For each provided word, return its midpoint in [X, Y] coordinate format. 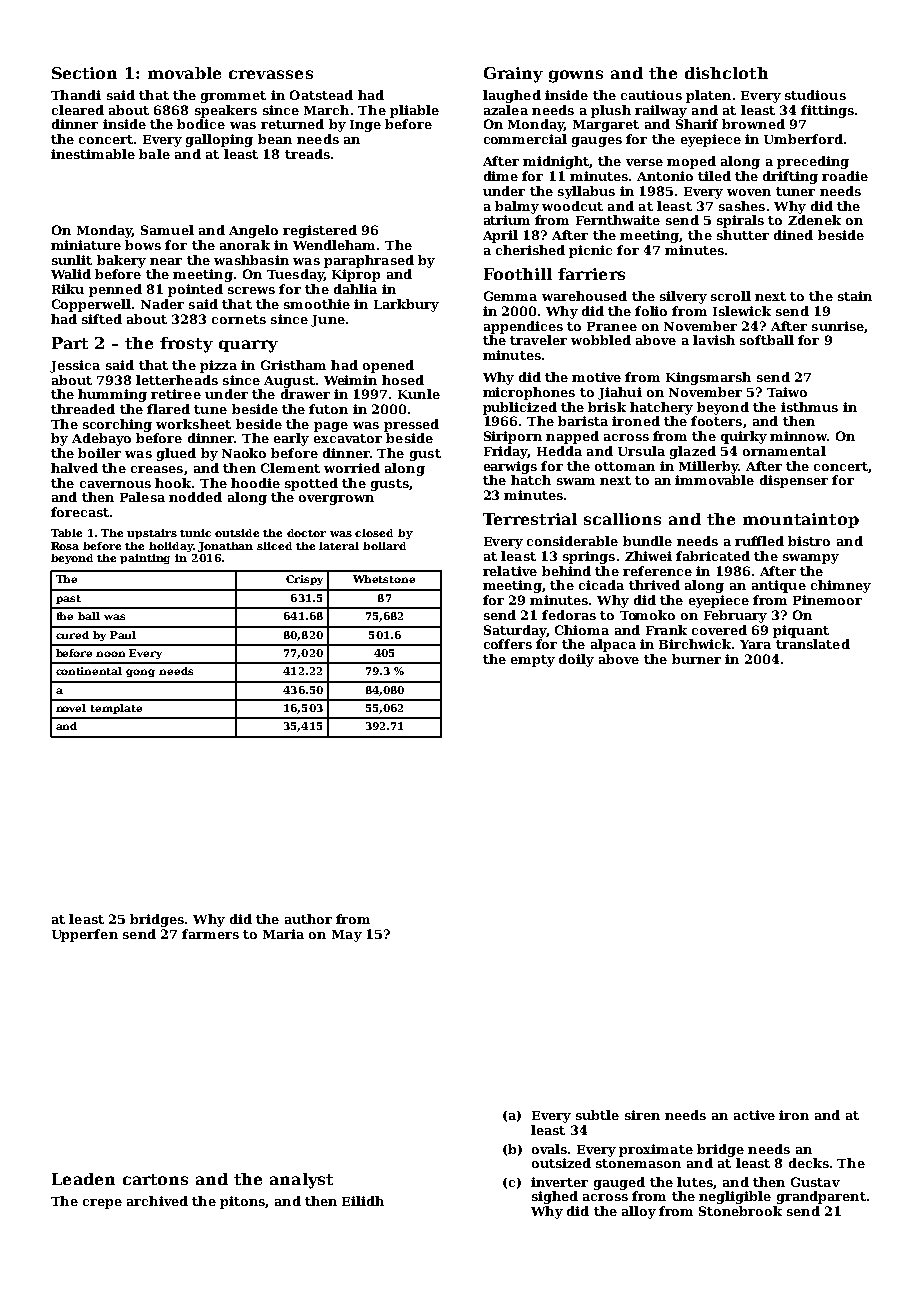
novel [71, 708]
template [116, 709]
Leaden [83, 1179]
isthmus [809, 407]
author [308, 919]
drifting [790, 177]
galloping [219, 140]
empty [533, 661]
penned [115, 290]
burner [696, 659]
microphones [529, 393]
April [500, 236]
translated [813, 644]
